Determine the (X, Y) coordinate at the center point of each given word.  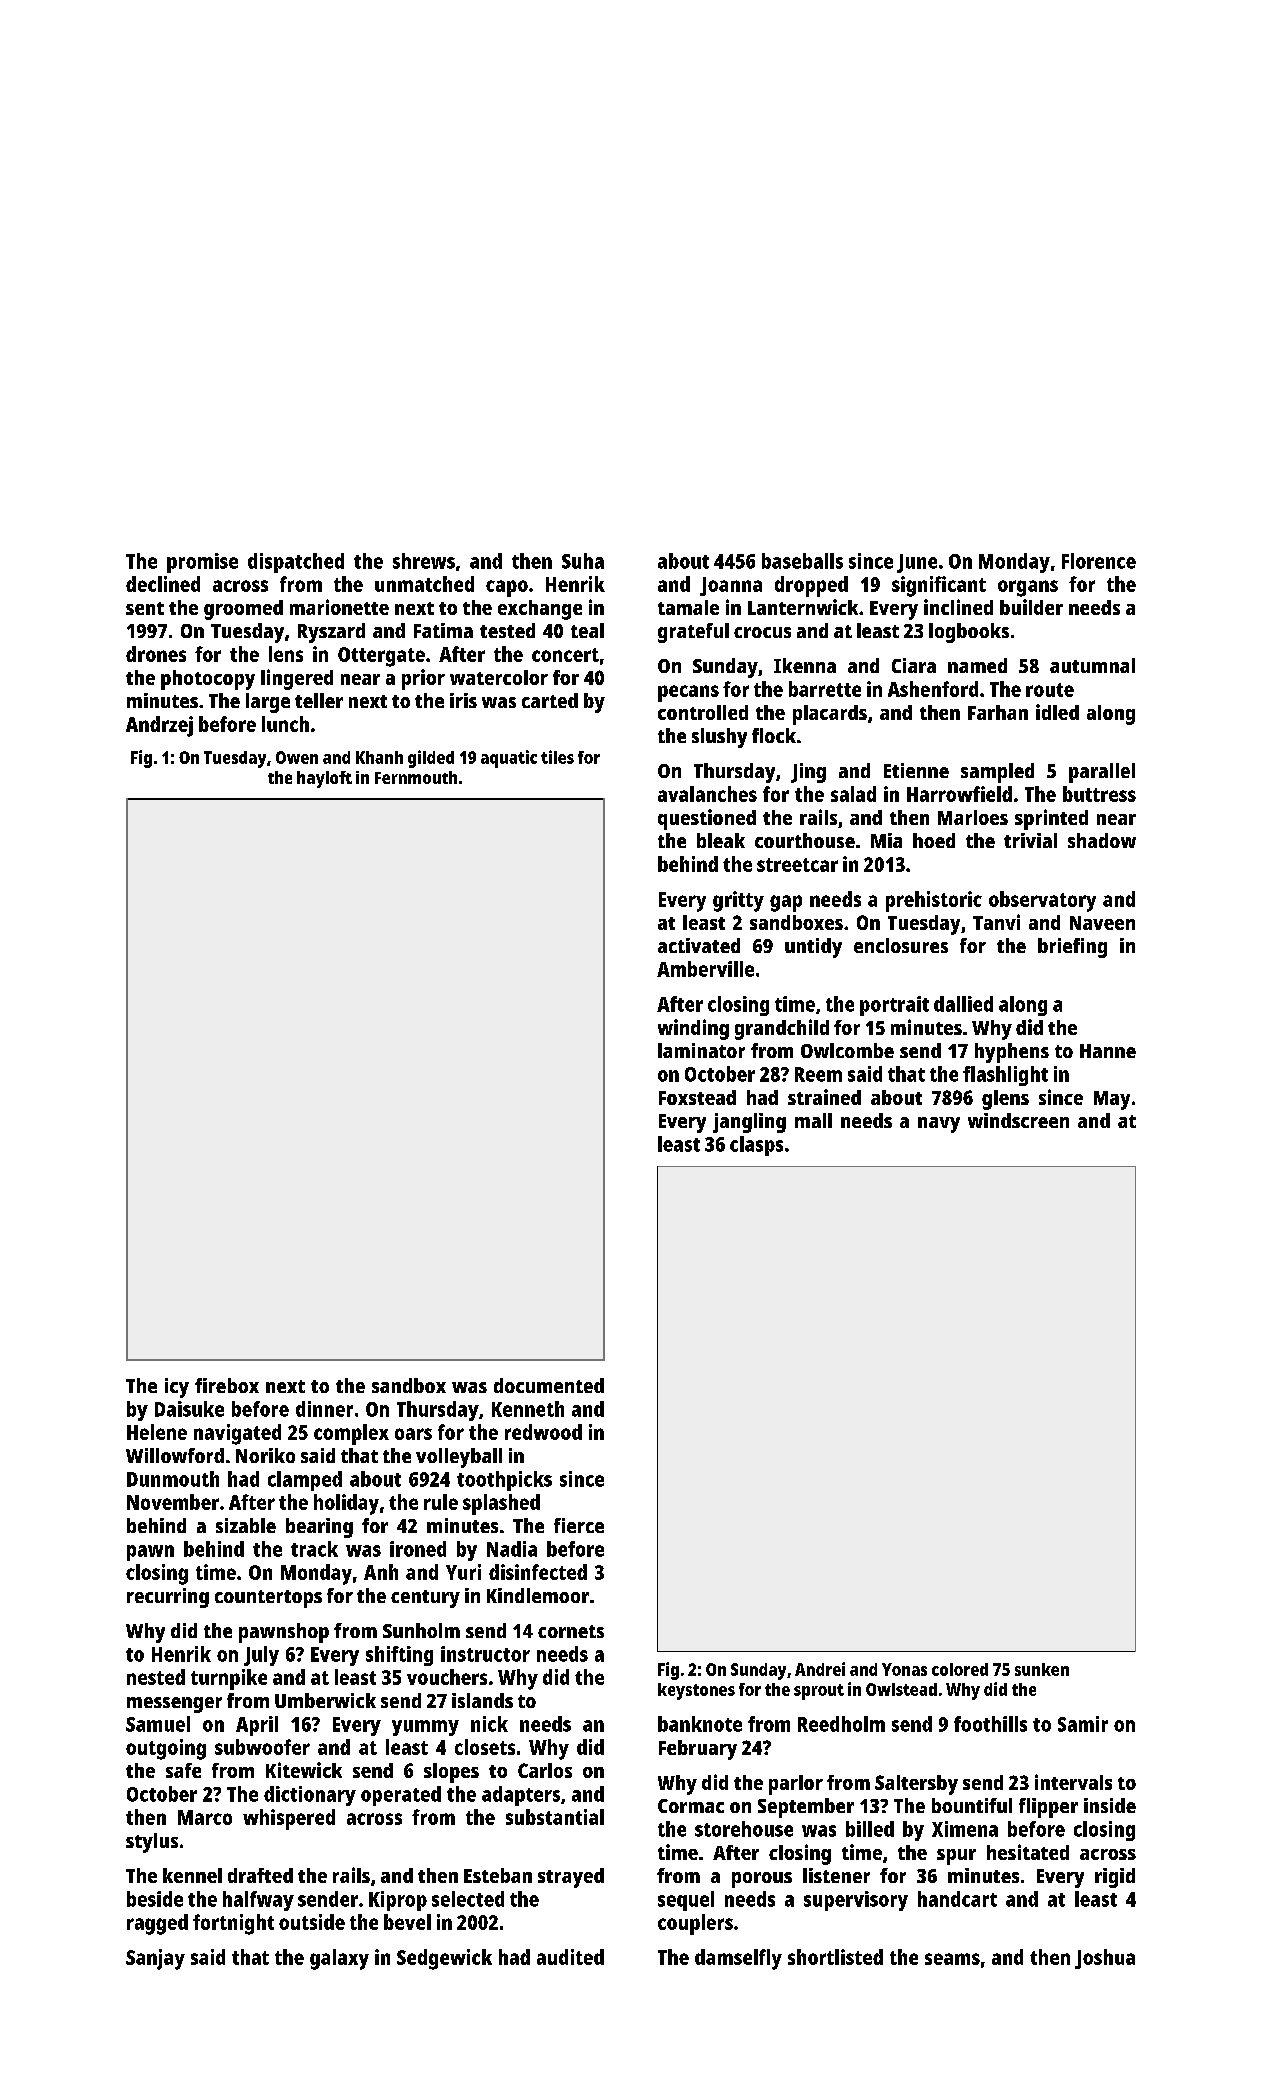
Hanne (1108, 1051)
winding (693, 1029)
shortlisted (835, 1957)
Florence (1099, 561)
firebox (227, 1385)
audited (570, 1957)
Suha (583, 561)
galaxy (339, 1959)
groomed (243, 610)
